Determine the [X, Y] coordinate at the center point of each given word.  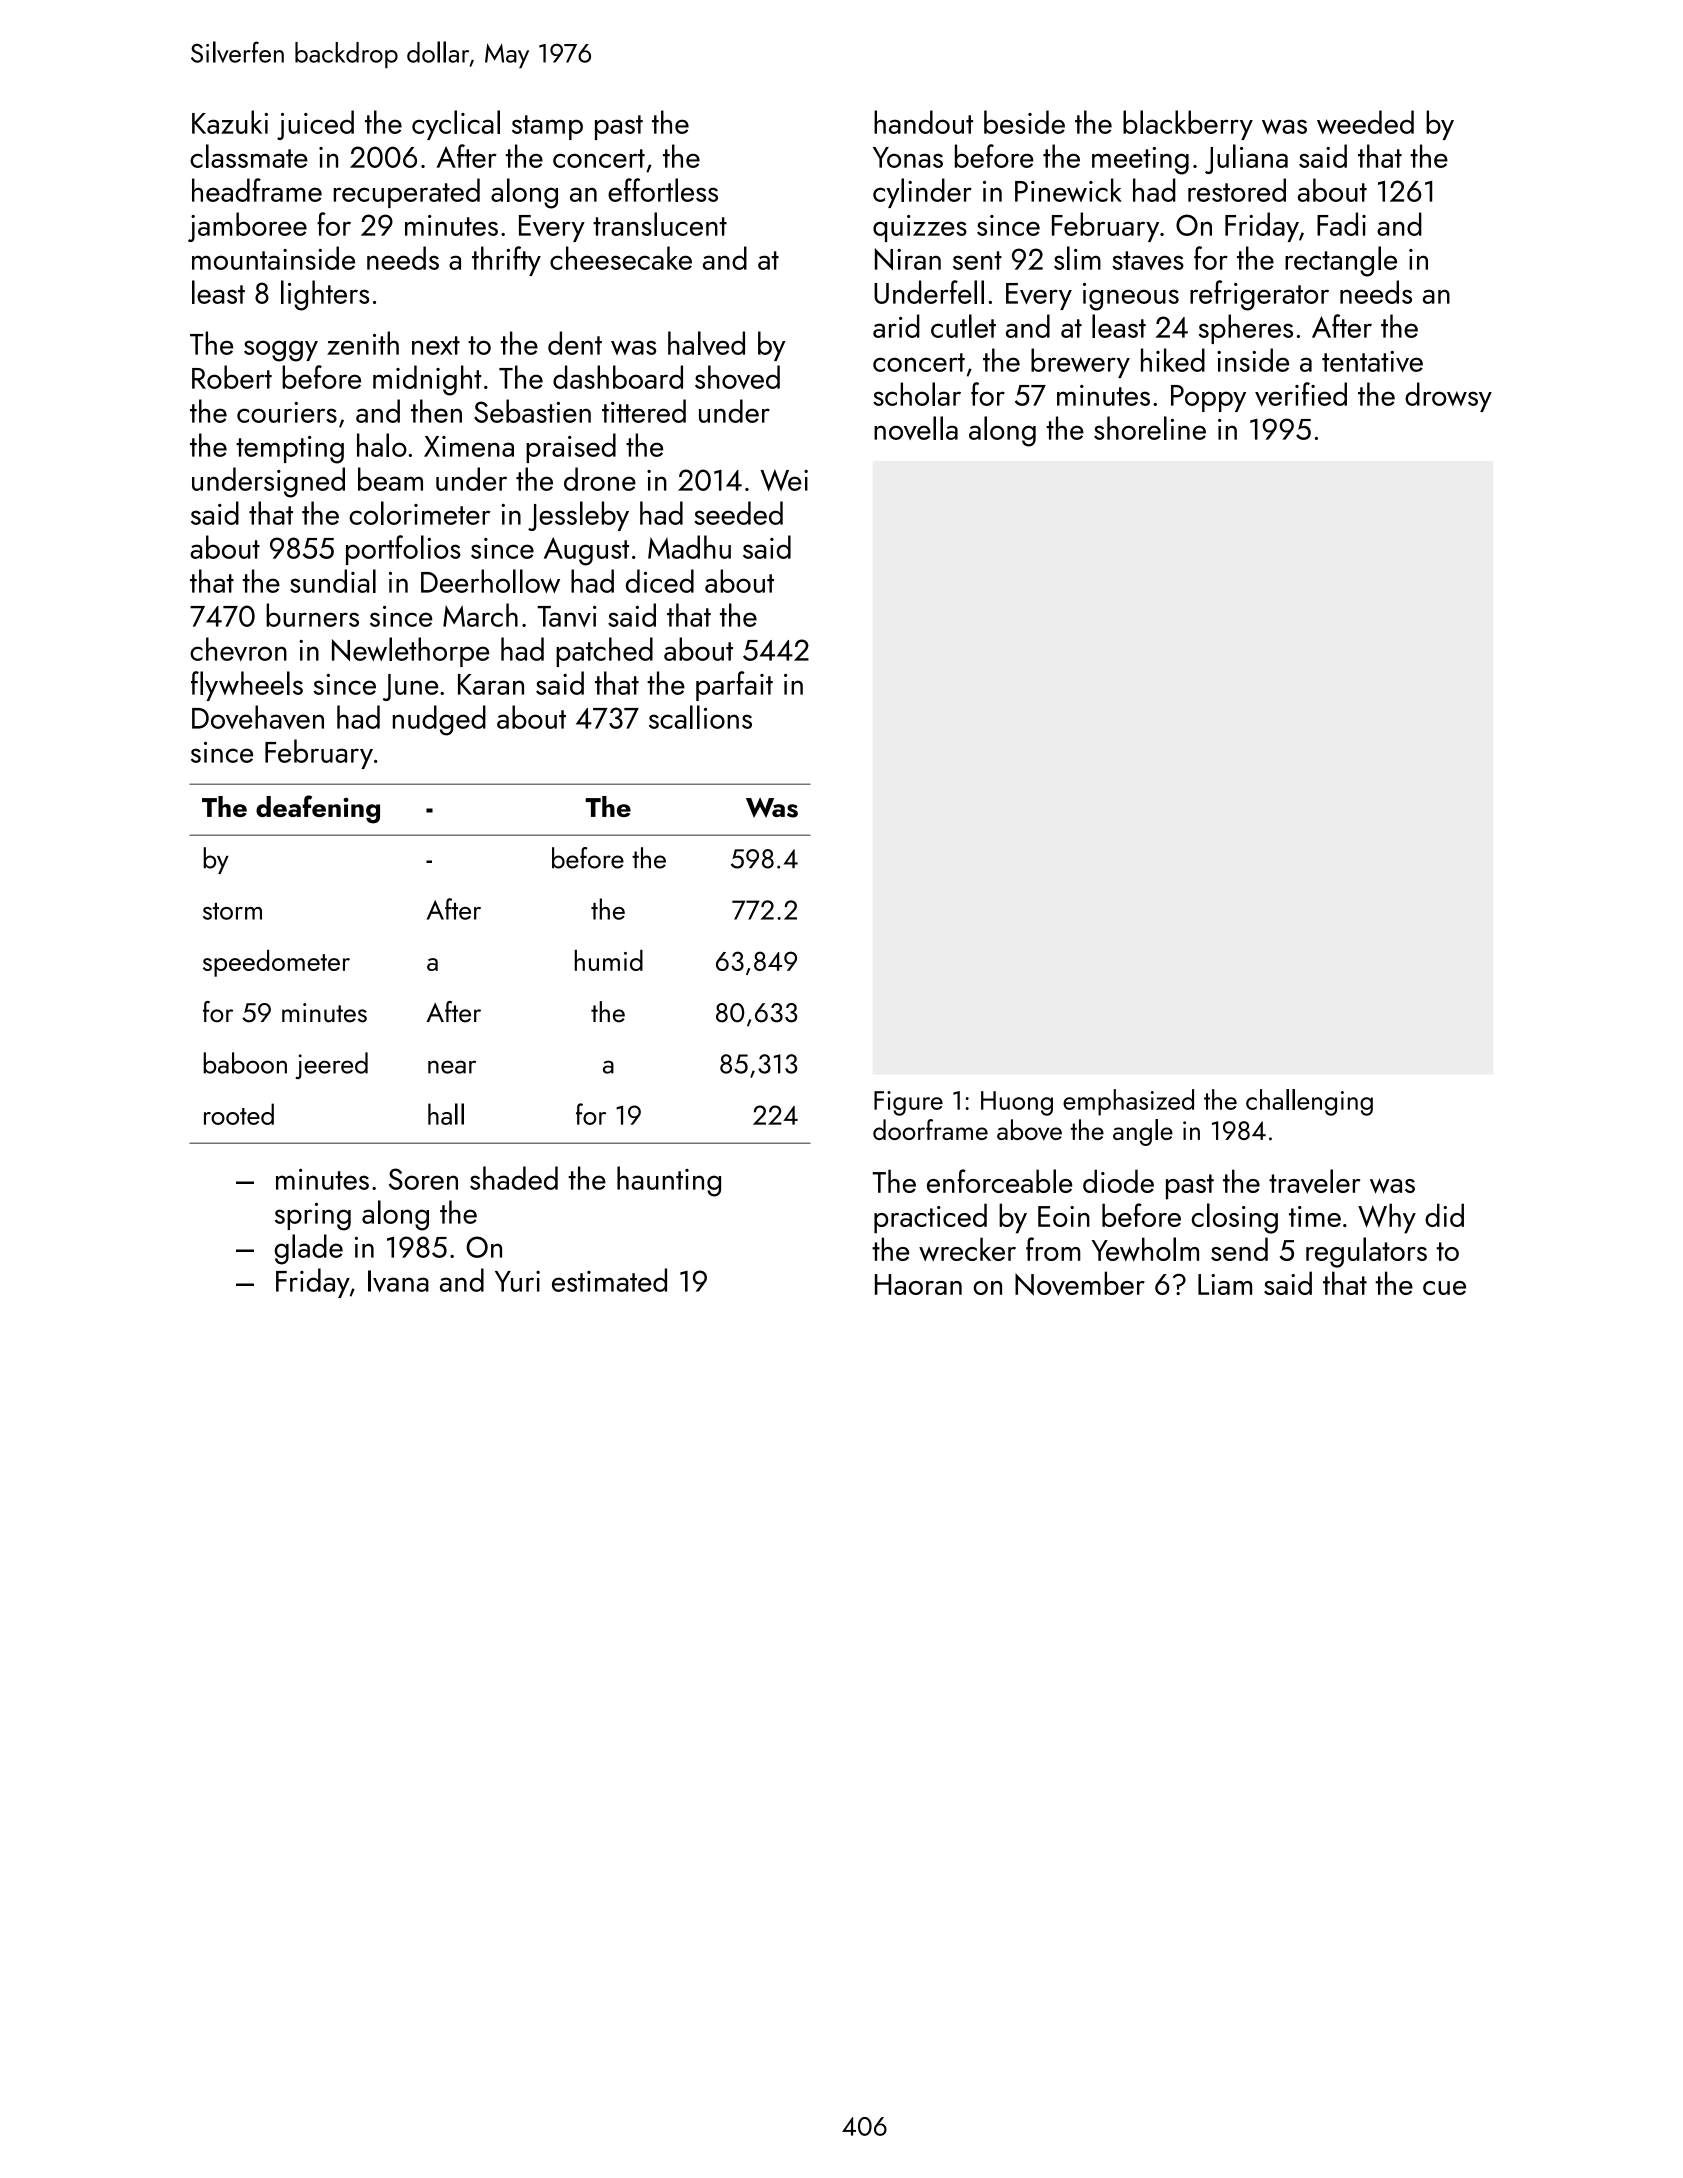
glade [309, 1249]
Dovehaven [258, 717]
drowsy [1448, 397]
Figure [908, 1103]
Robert [232, 377]
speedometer [276, 963]
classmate [249, 156]
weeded [1365, 122]
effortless [663, 190]
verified [1301, 394]
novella [916, 428]
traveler [1314, 1181]
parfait [734, 686]
